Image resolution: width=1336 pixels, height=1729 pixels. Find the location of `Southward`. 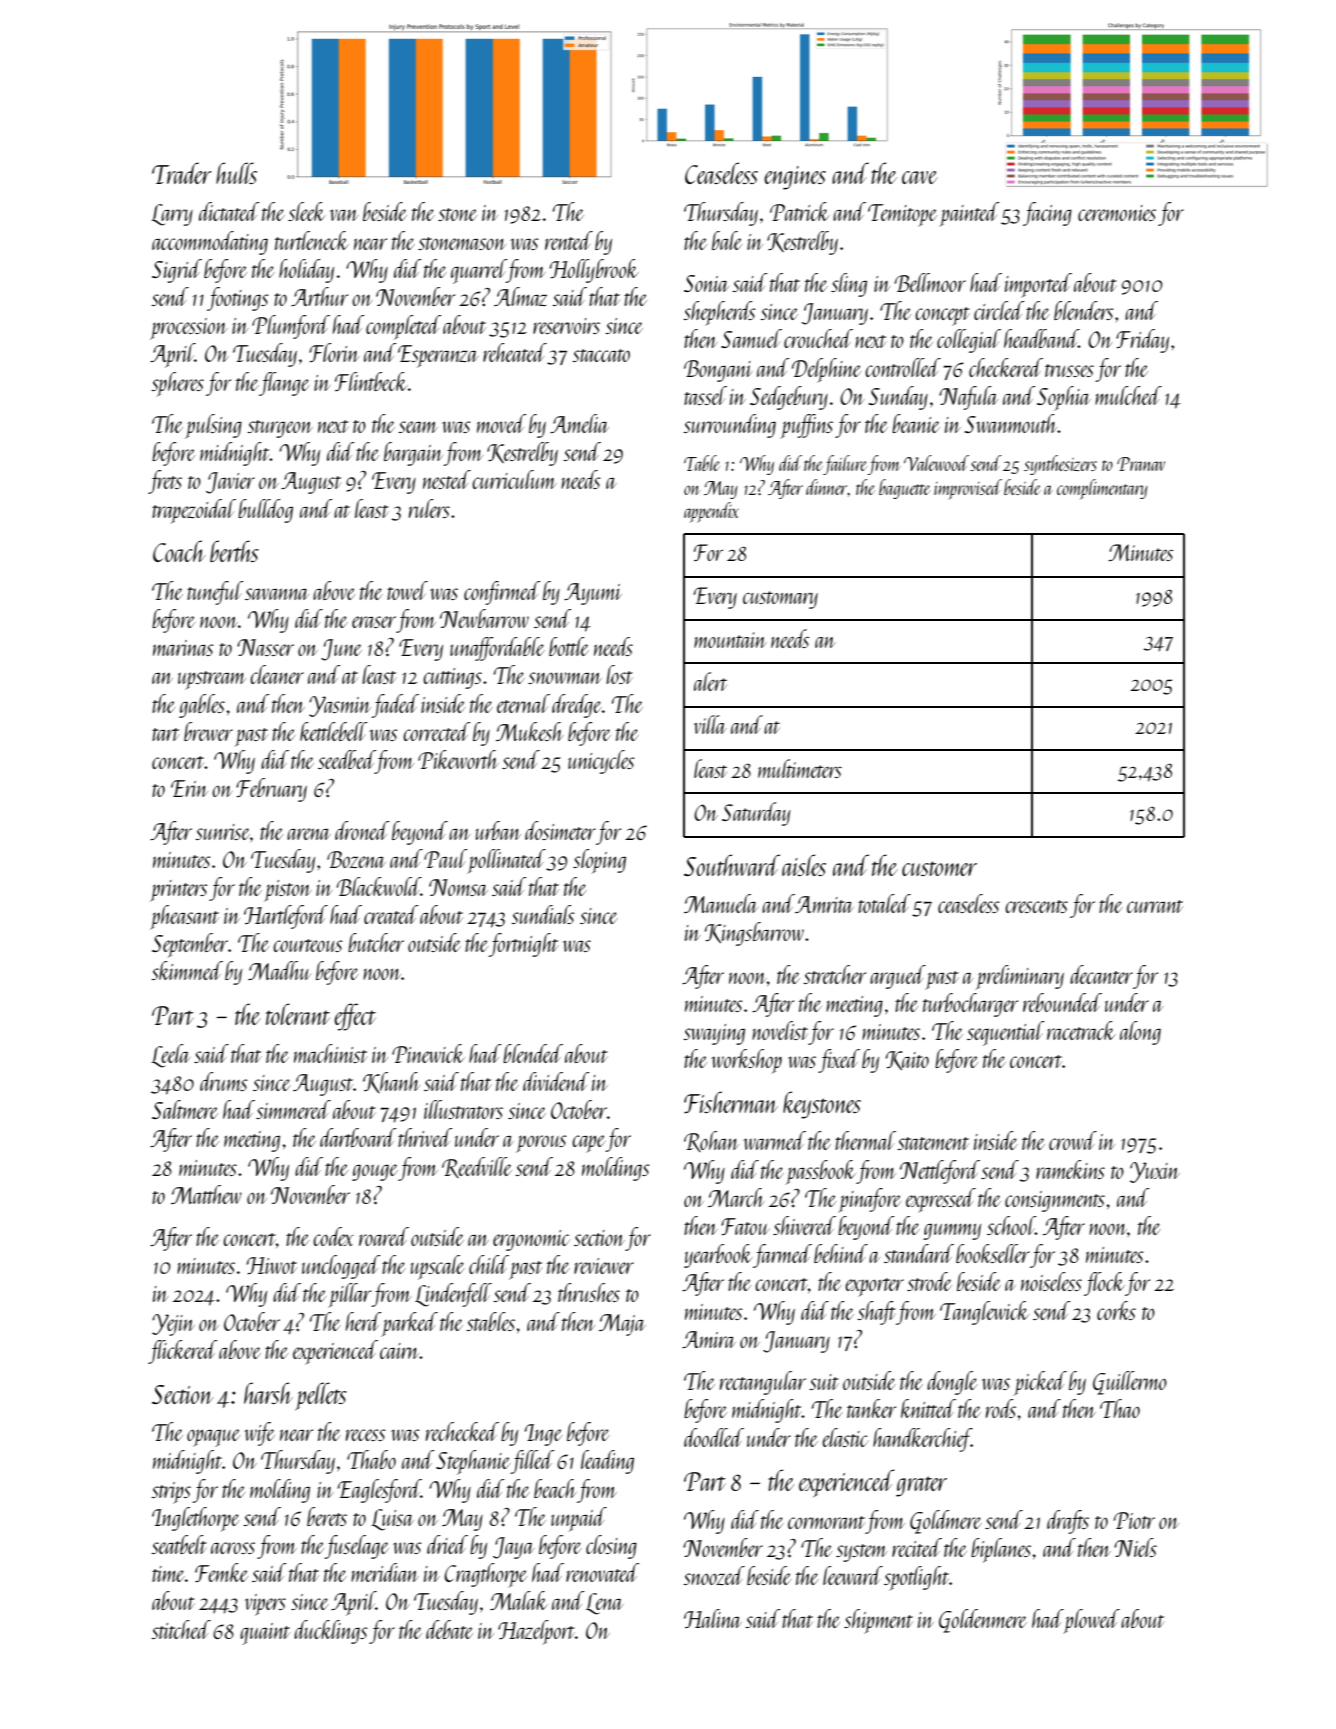

Southward is located at coordinates (732, 865).
